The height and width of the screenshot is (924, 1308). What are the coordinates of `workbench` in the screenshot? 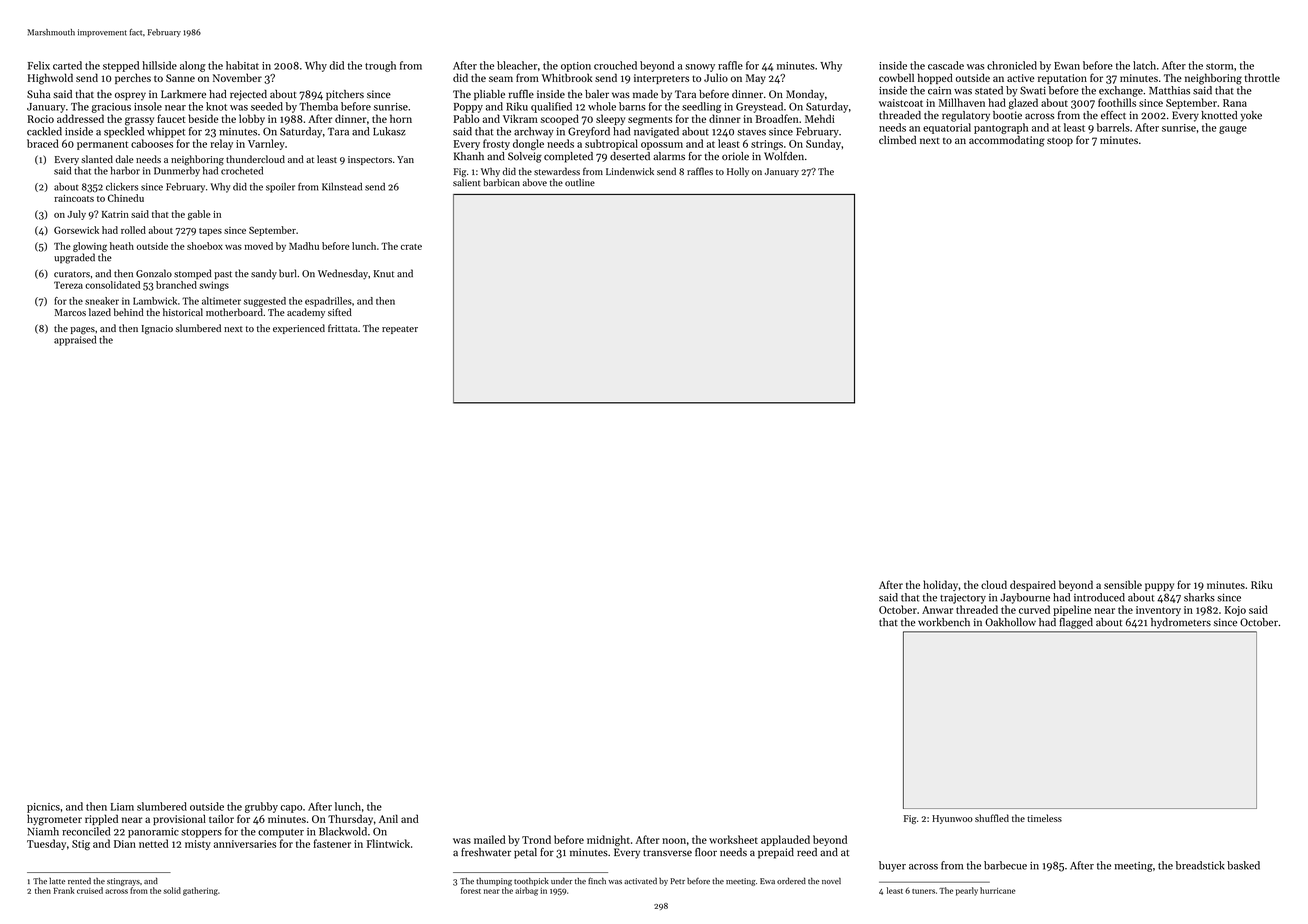 It's located at (944, 622).
